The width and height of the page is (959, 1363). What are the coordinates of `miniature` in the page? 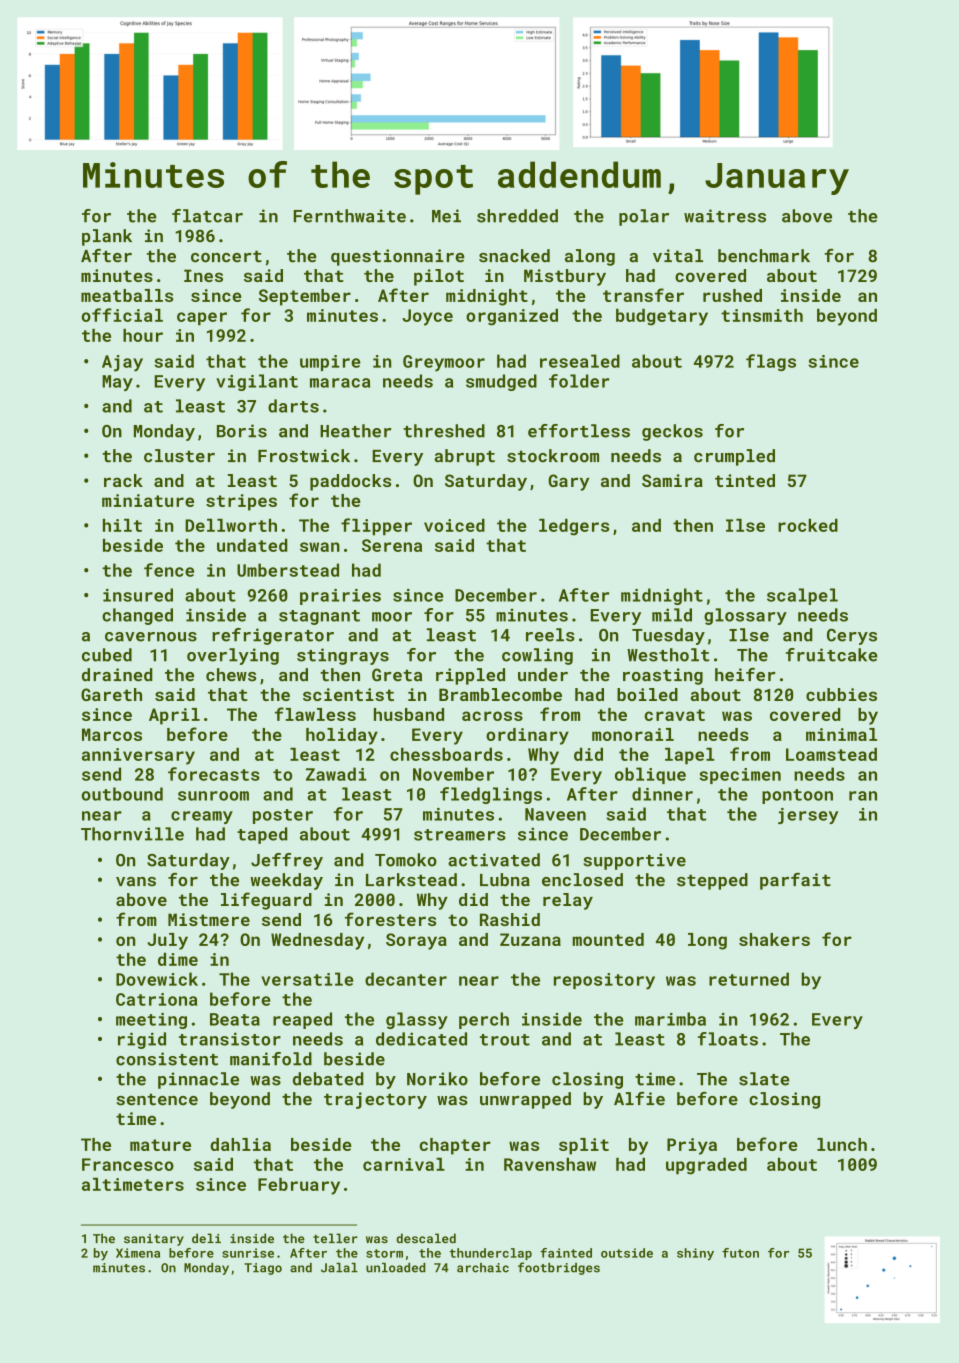 It's located at (148, 500).
